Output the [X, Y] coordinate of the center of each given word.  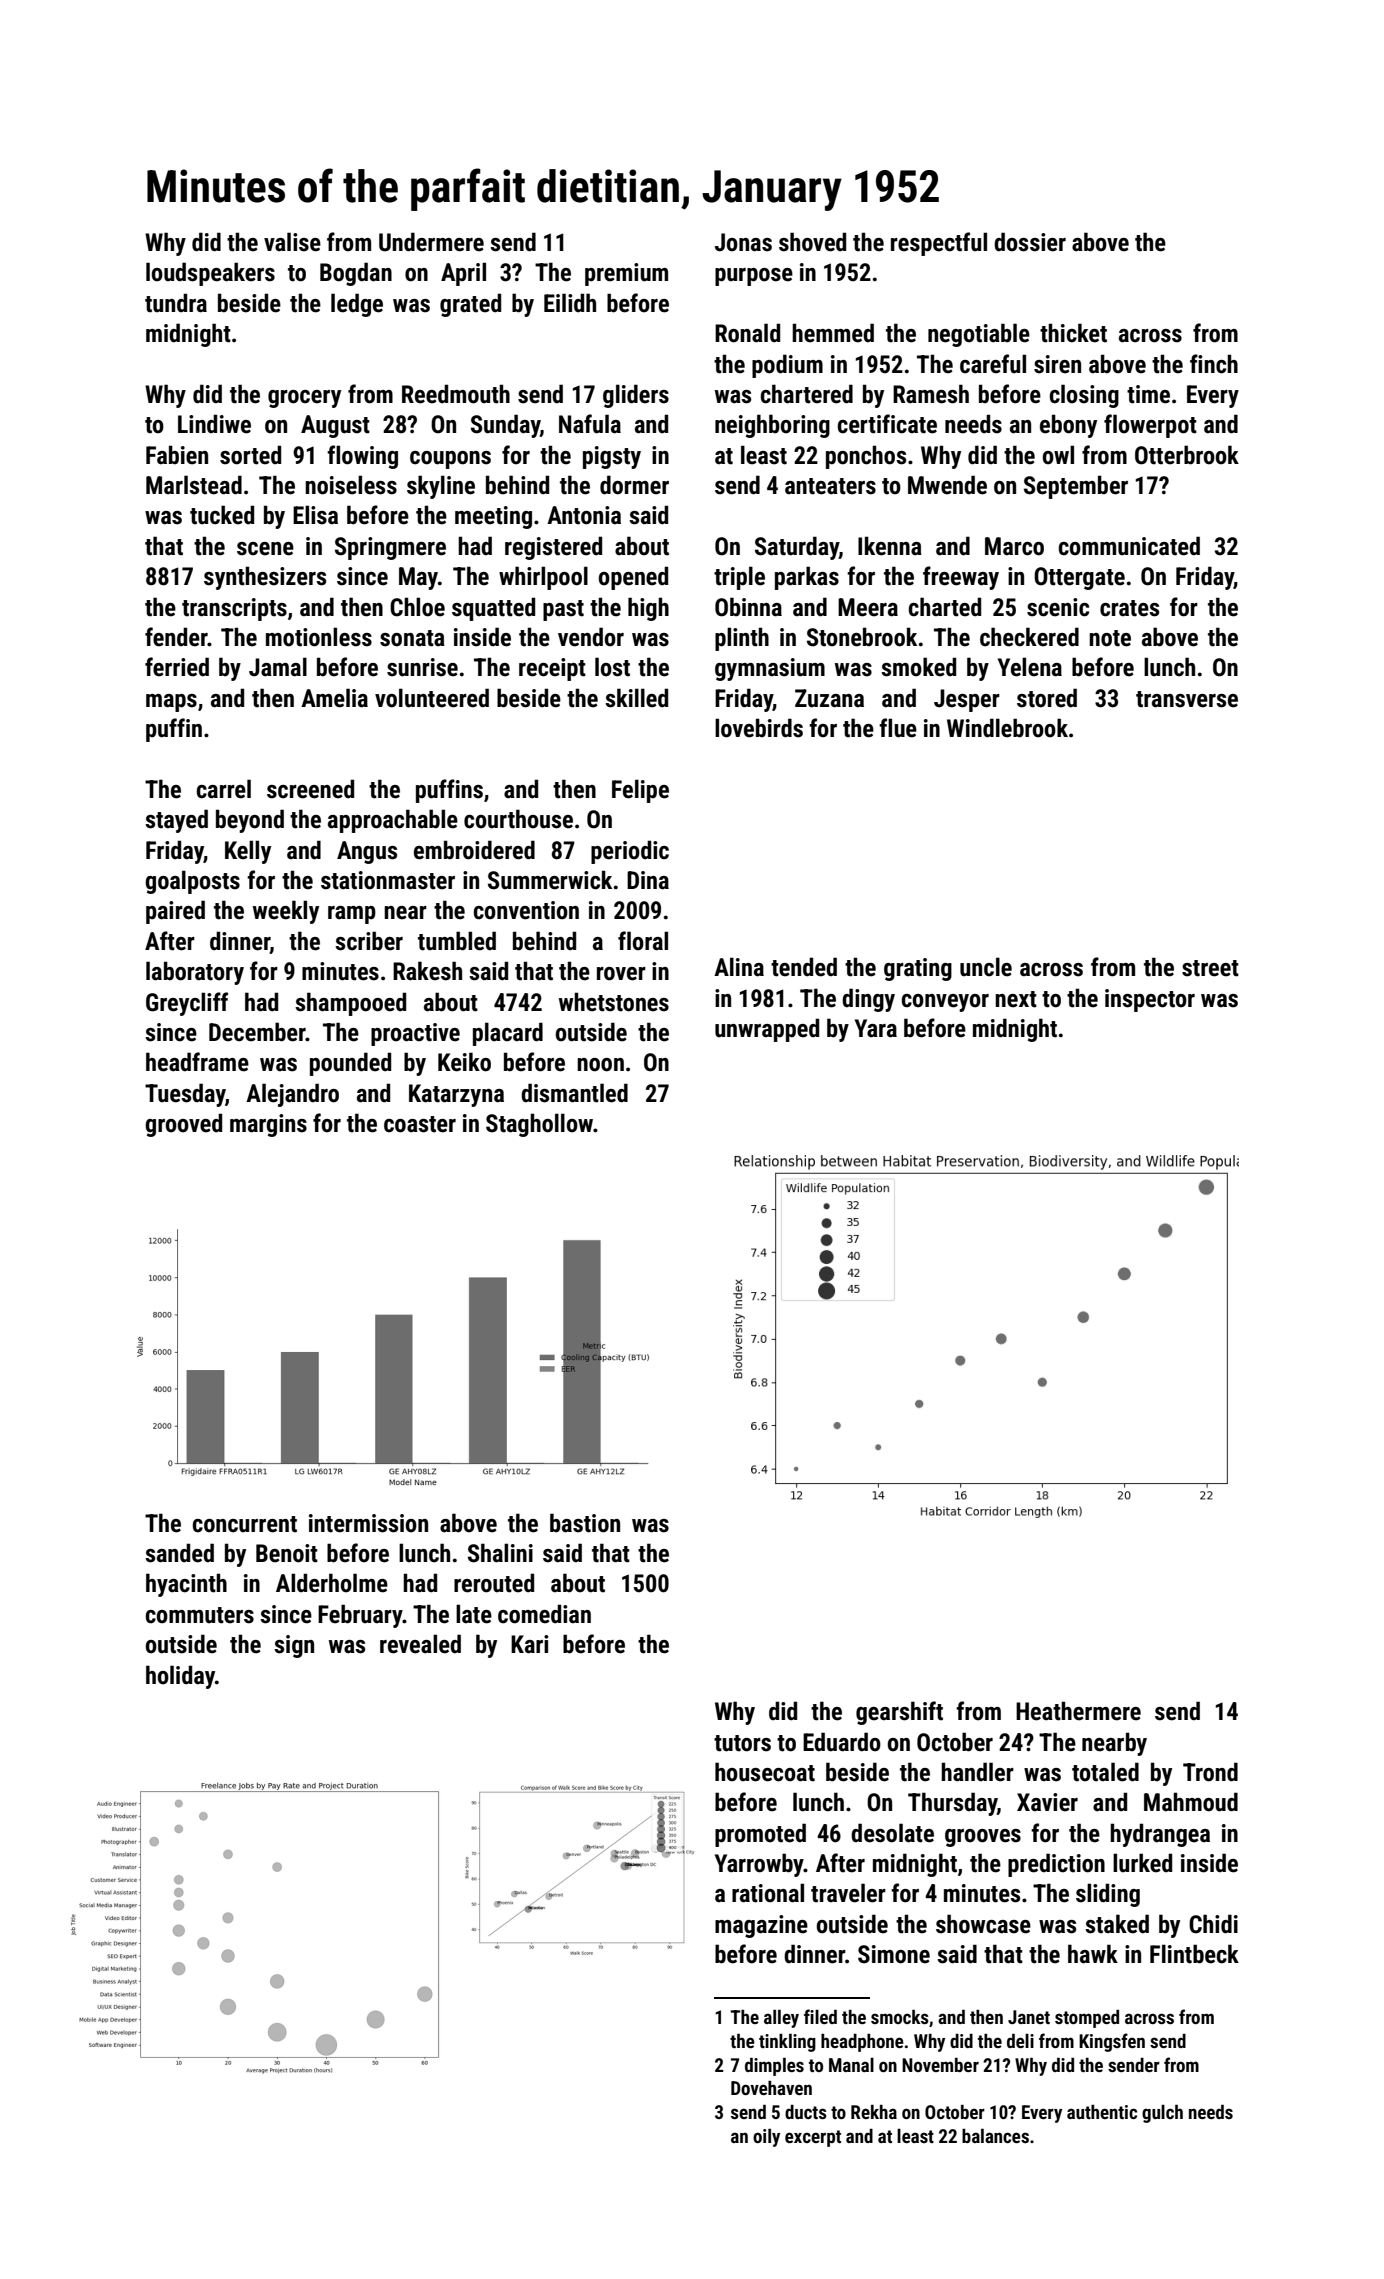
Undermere [431, 242]
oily [766, 2138]
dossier [1030, 242]
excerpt [813, 2138]
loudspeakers [210, 274]
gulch [1162, 2114]
